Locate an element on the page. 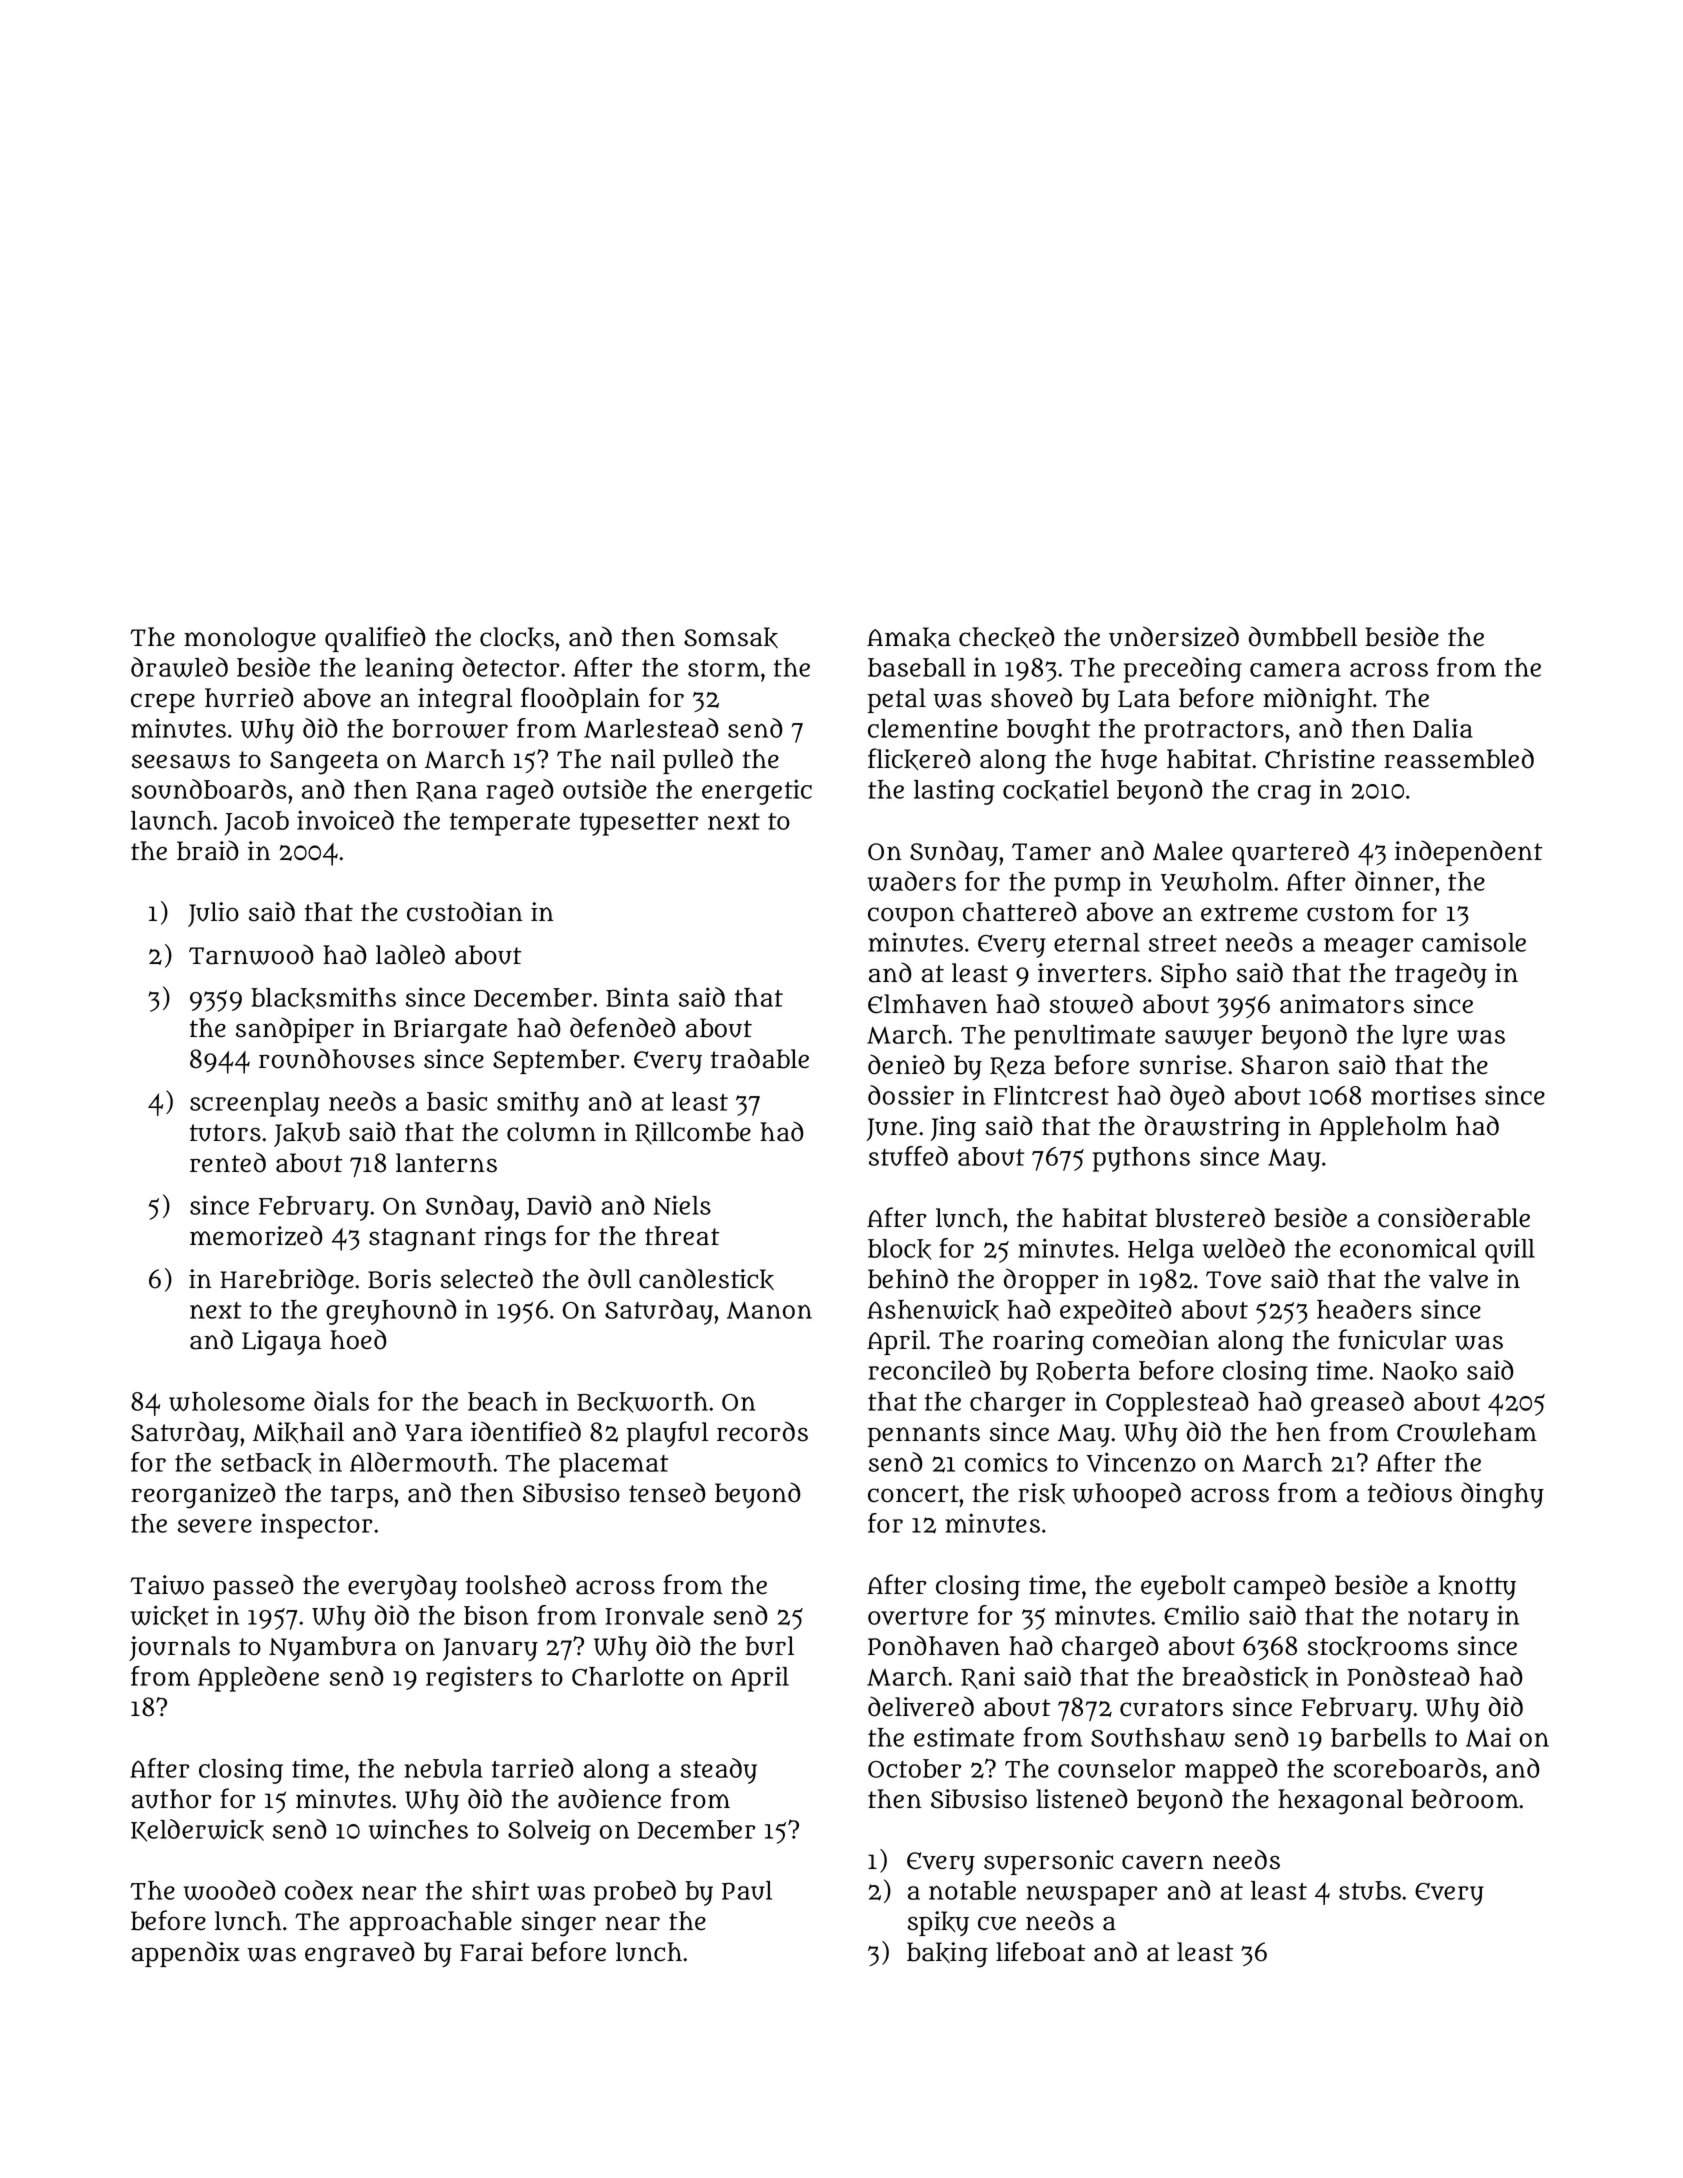 This page has height=2178, width=1683. stubs is located at coordinates (1370, 1890).
